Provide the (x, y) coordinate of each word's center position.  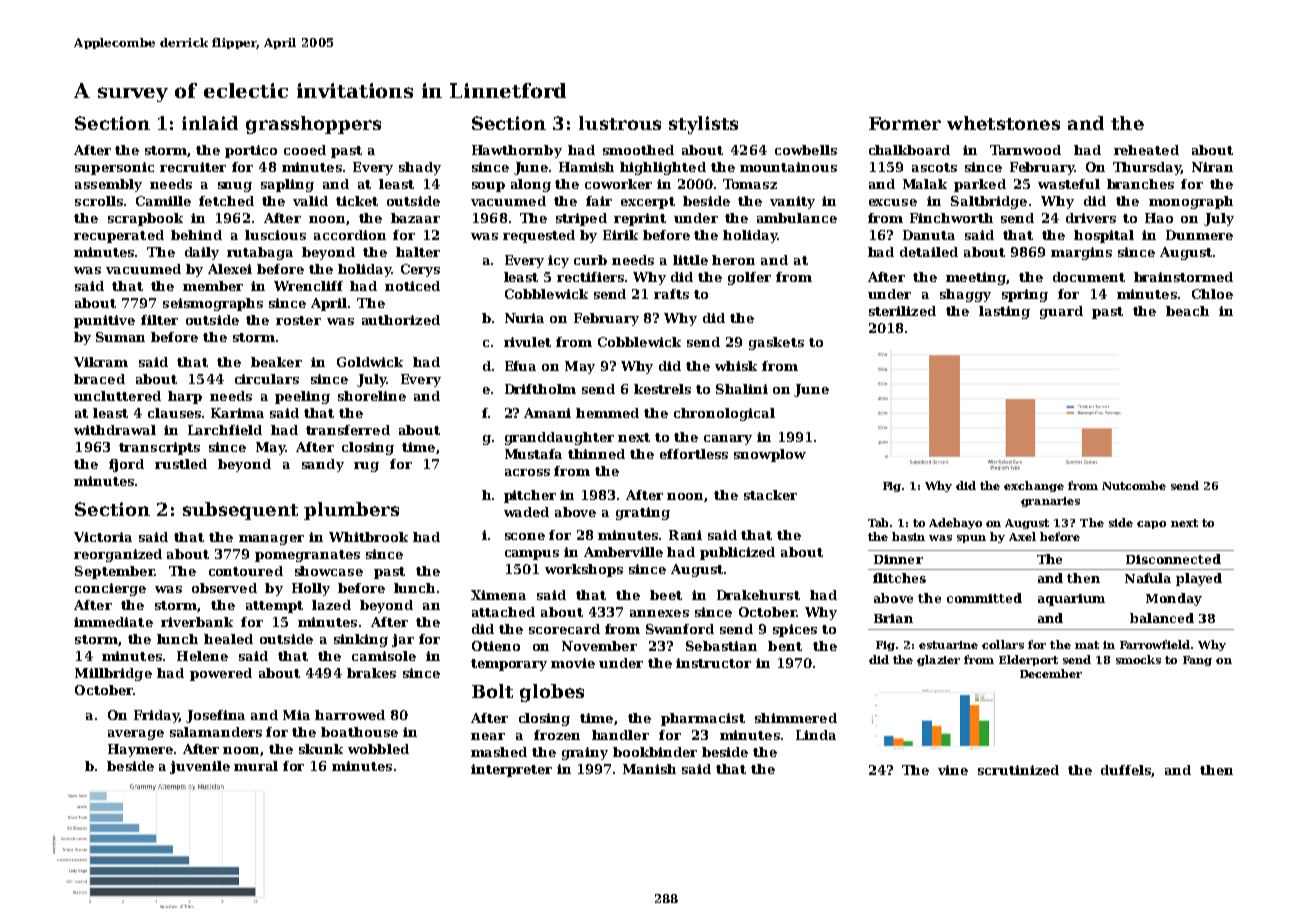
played (1199, 579)
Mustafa (533, 454)
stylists (703, 125)
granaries (1050, 502)
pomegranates (307, 556)
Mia (296, 715)
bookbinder (655, 752)
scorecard (564, 629)
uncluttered (117, 396)
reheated (1146, 150)
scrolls (99, 201)
